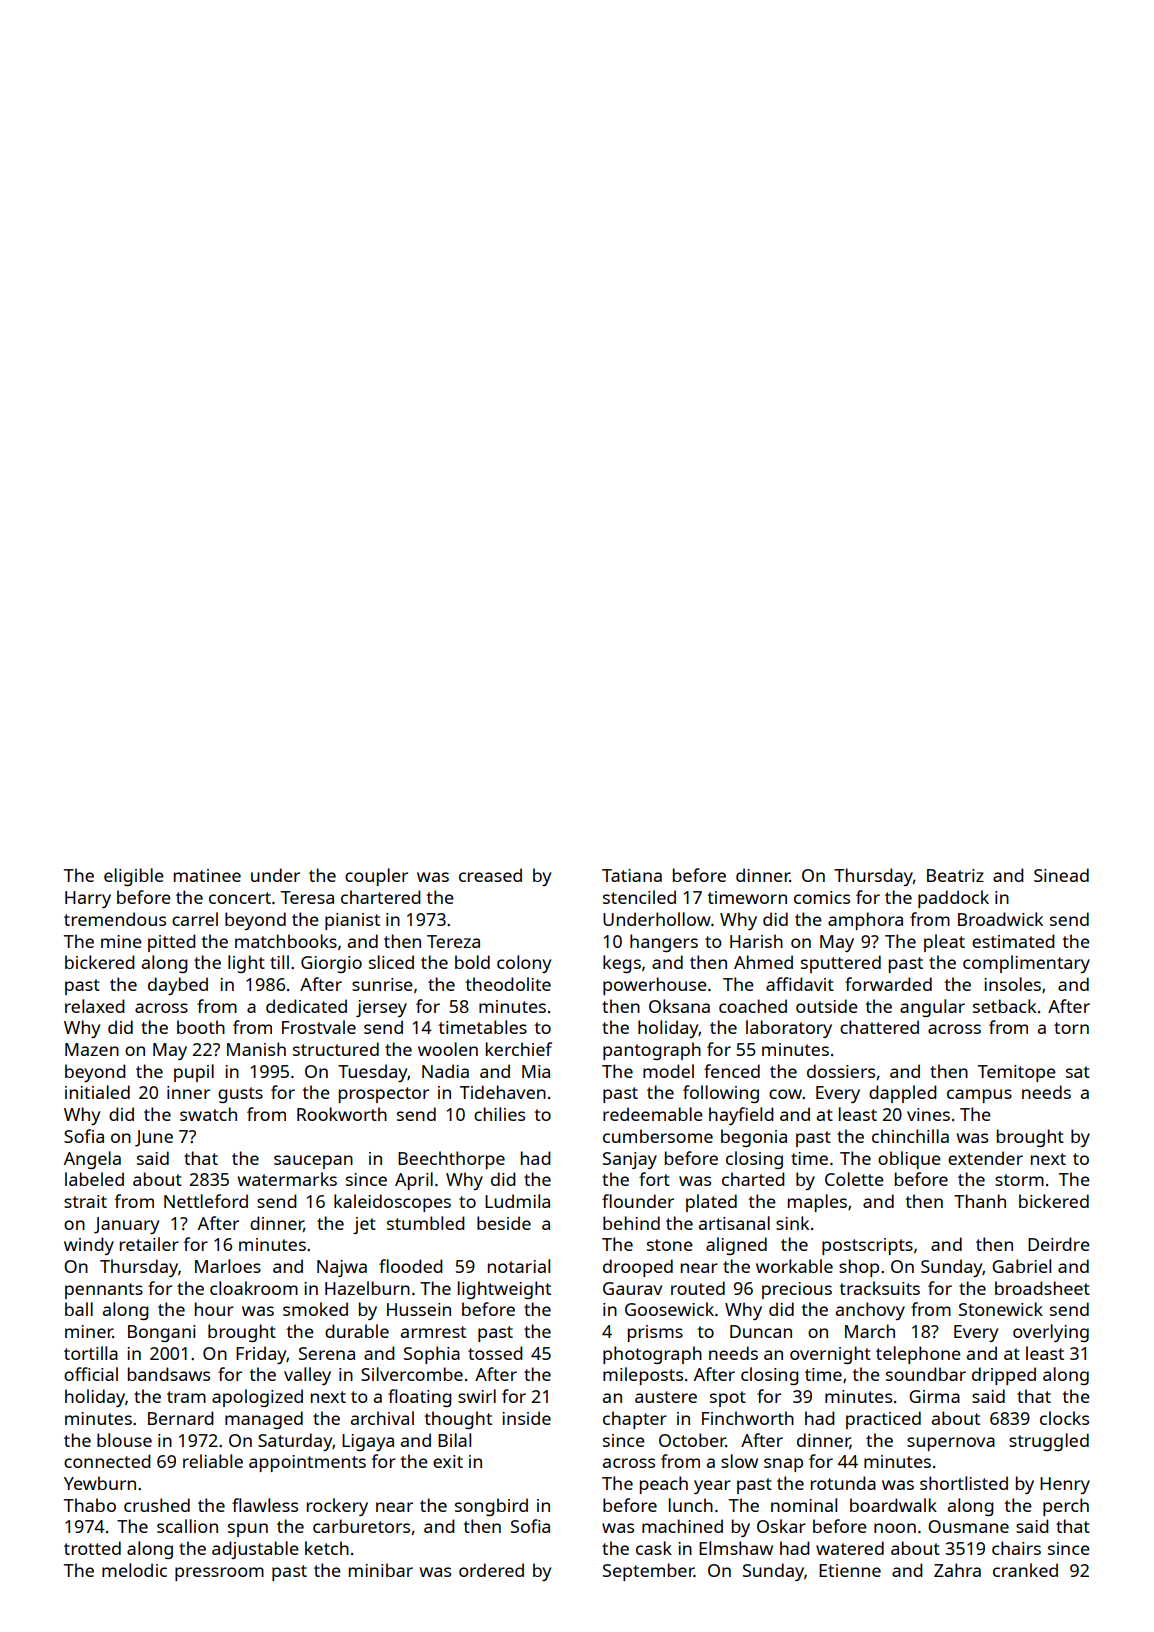  What do you see at coordinates (307, 1463) in the screenshot?
I see `appointments` at bounding box center [307, 1463].
